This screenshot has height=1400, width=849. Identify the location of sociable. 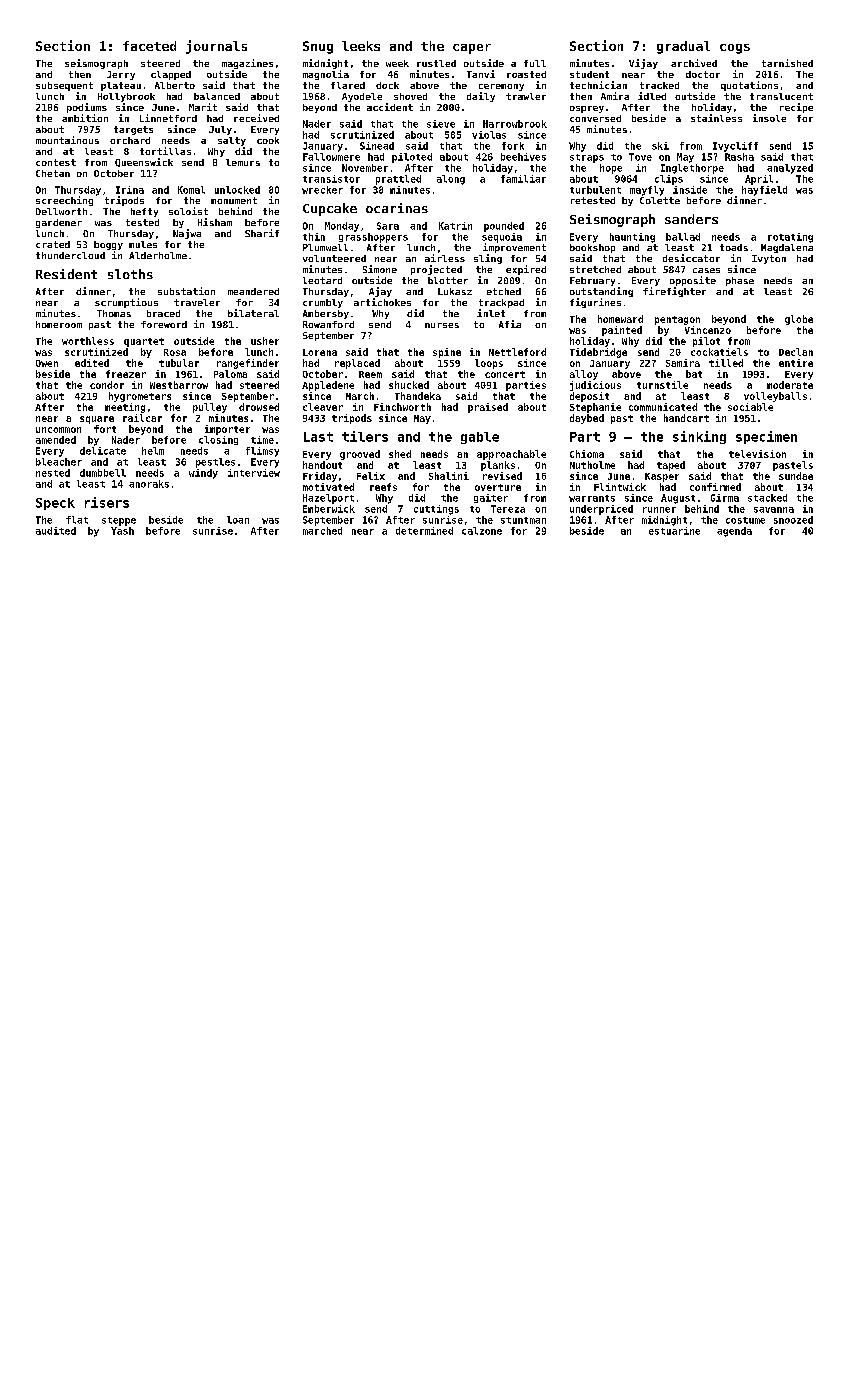
(750, 407).
